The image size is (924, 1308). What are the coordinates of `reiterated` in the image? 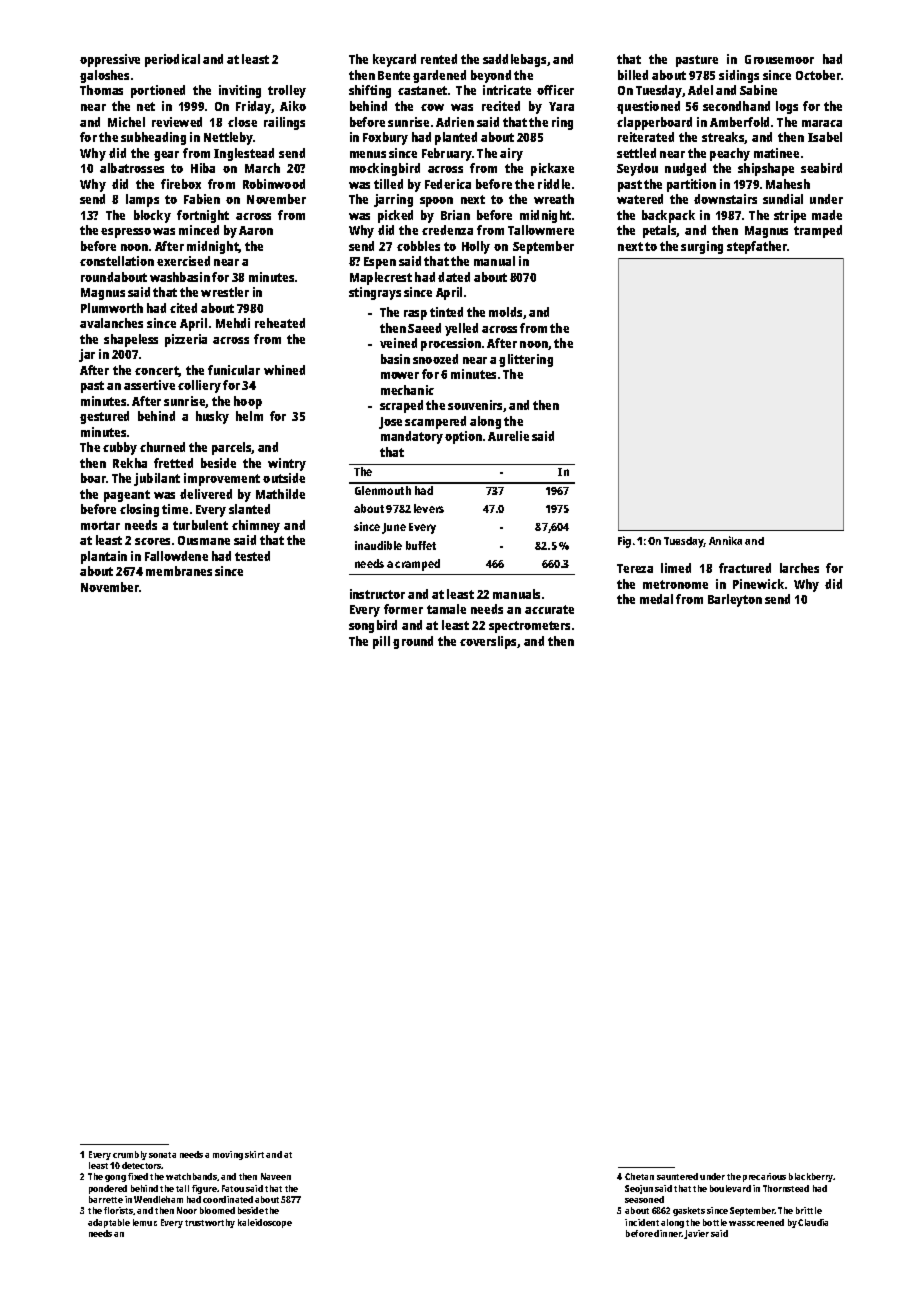 It's located at (646, 137).
